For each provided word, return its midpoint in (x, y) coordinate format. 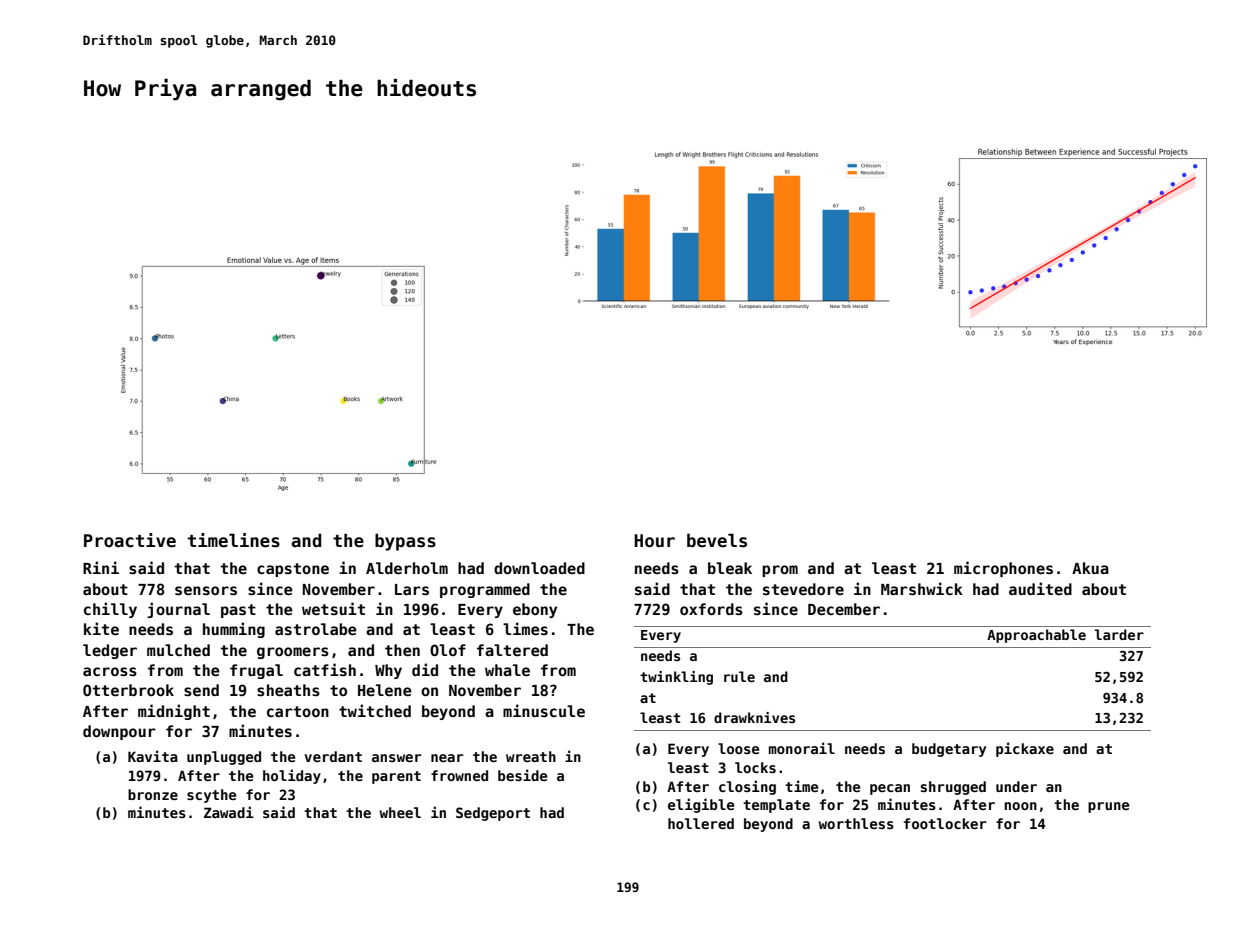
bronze (153, 794)
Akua (1090, 568)
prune (1108, 807)
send (201, 690)
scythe (211, 796)
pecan (890, 789)
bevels (717, 540)
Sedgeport (493, 814)
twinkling (676, 678)
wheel (400, 812)
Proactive (130, 540)
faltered (512, 650)
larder (1119, 634)
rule (739, 676)
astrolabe (316, 629)
